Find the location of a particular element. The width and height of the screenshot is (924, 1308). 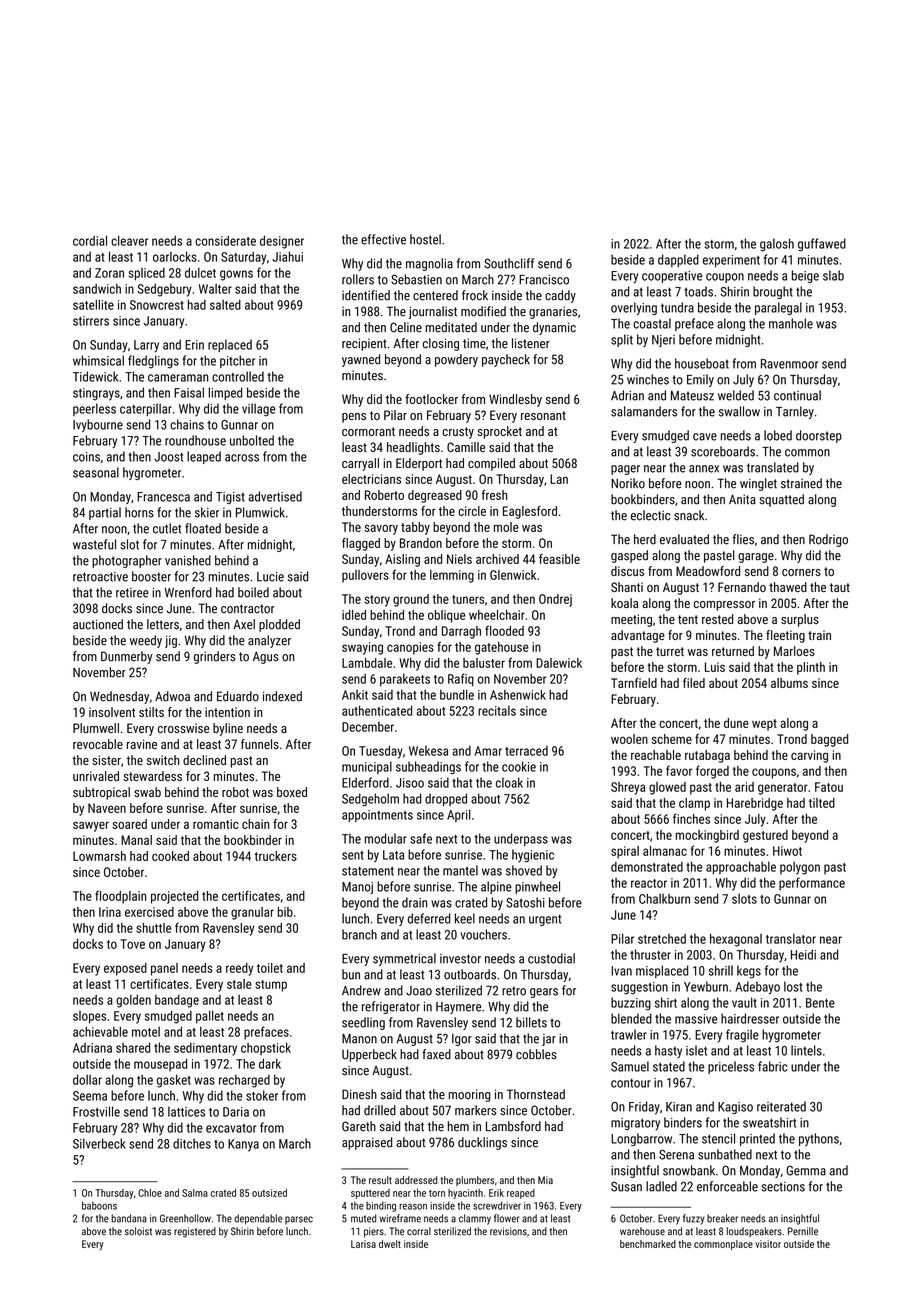

dark is located at coordinates (270, 1063).
